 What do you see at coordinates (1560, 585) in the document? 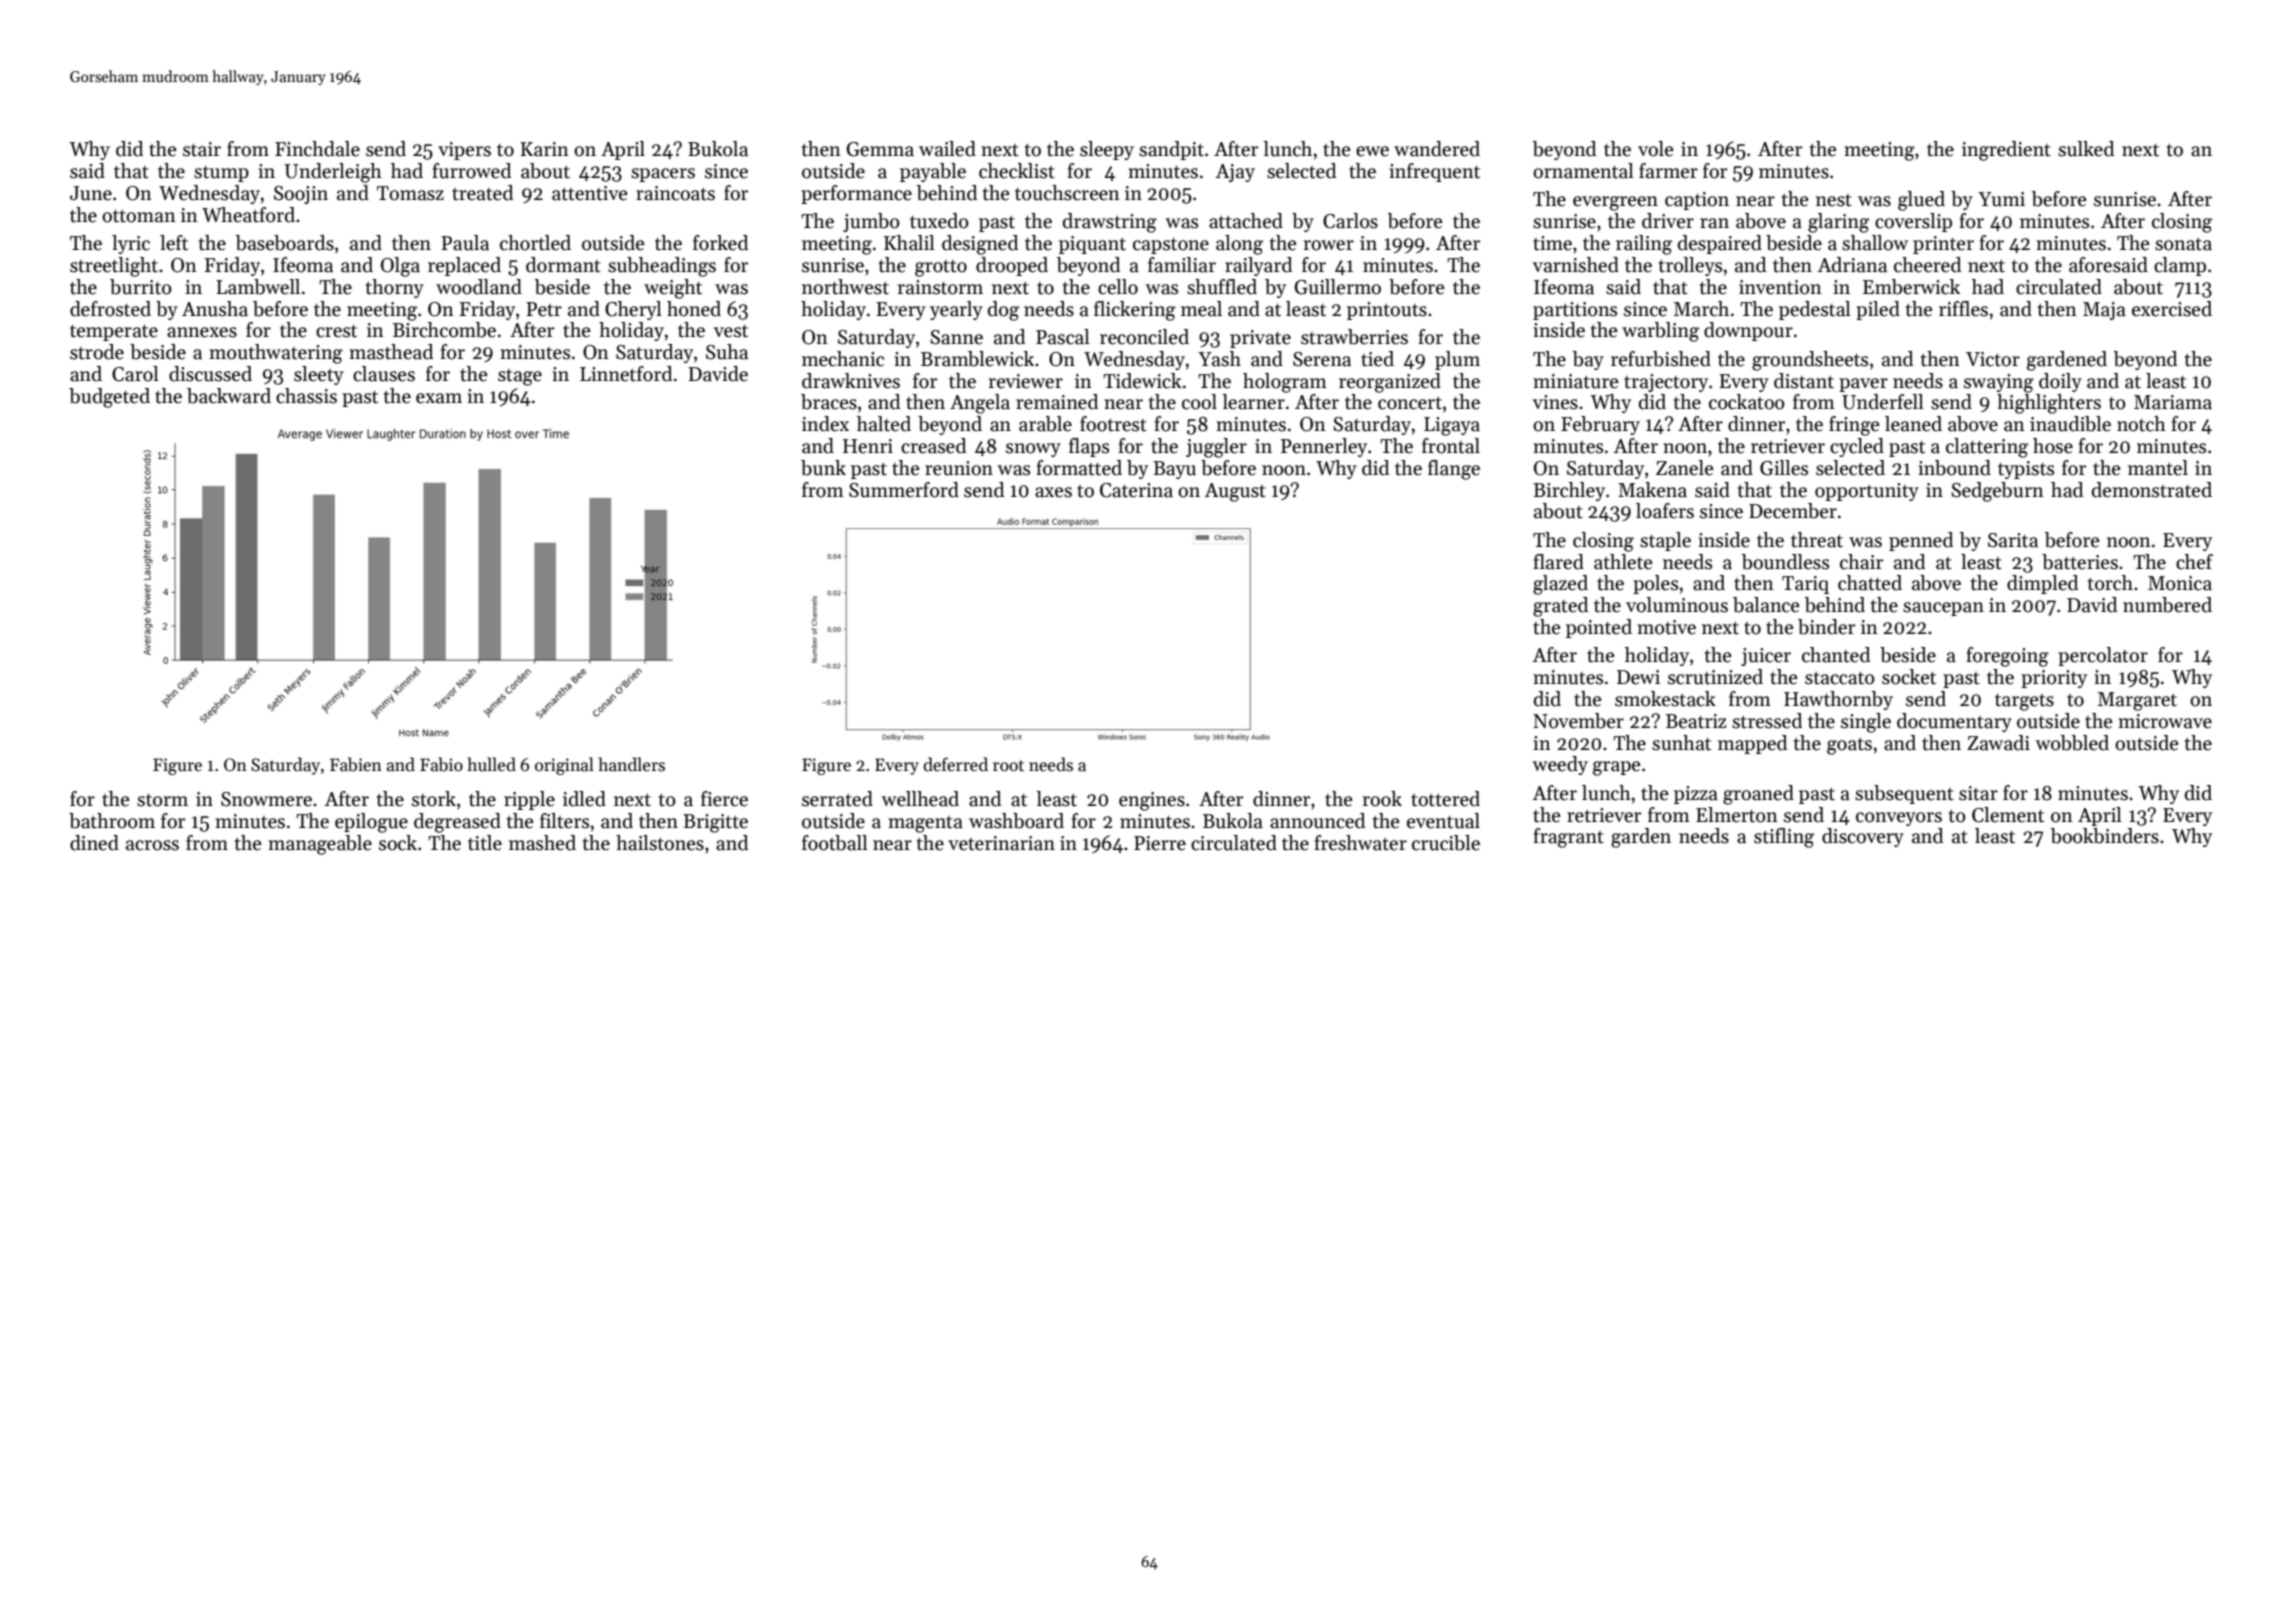
I see `glazed` at bounding box center [1560, 585].
